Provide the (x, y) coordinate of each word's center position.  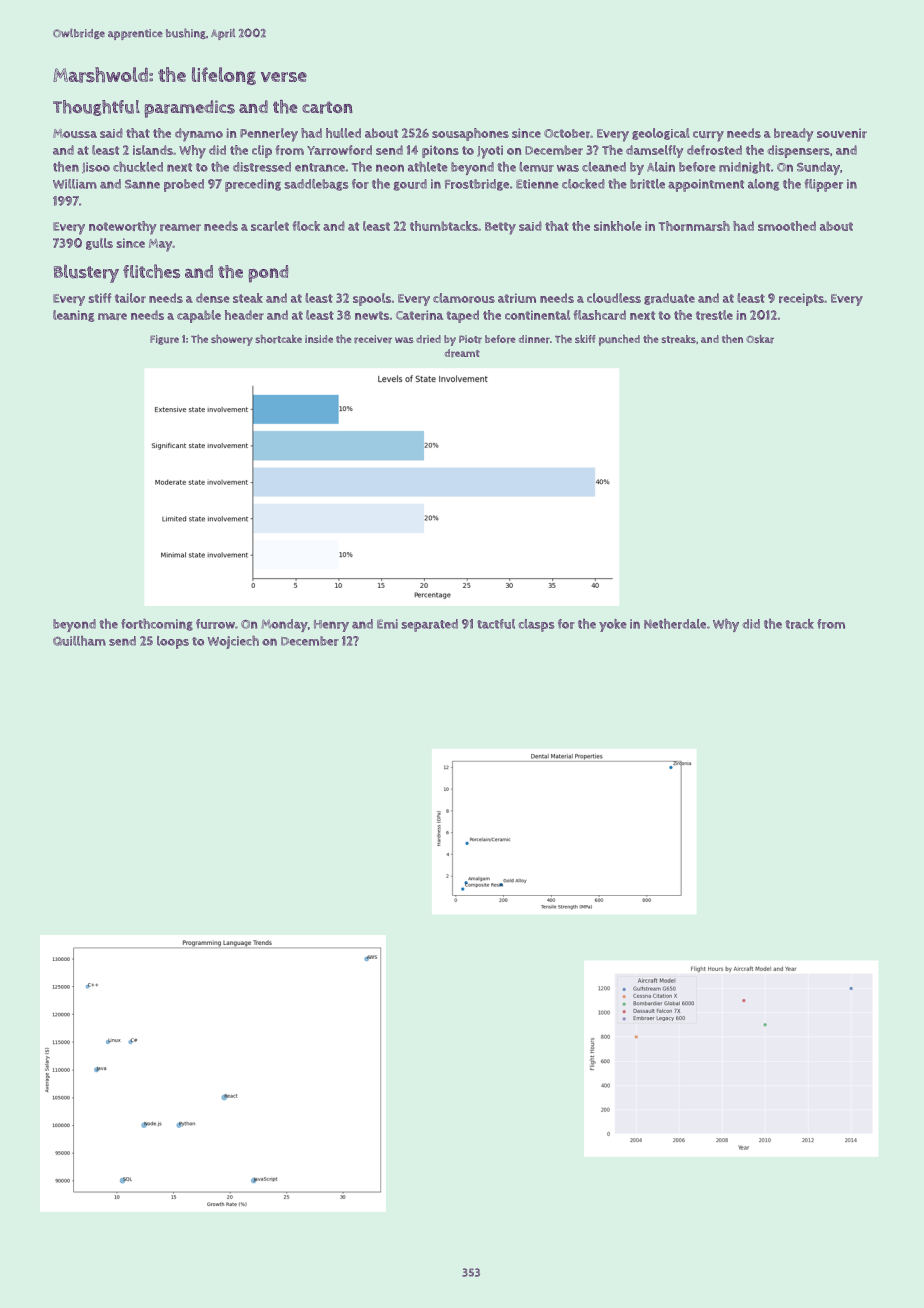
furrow (215, 624)
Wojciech (233, 642)
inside (319, 339)
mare (112, 316)
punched (619, 340)
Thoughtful (96, 108)
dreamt (462, 353)
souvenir (842, 133)
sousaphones (470, 134)
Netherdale (675, 624)
